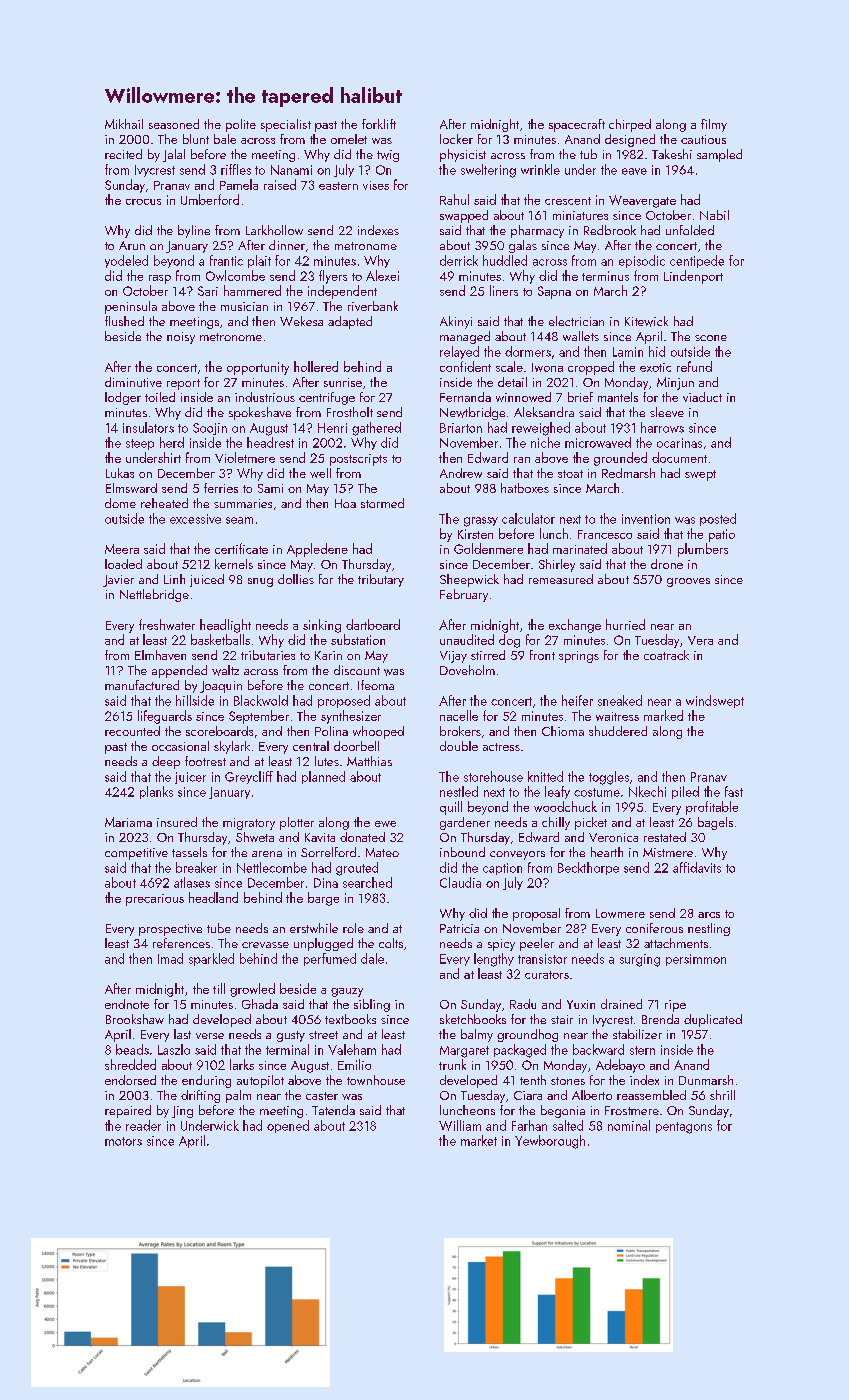  Describe the element at coordinates (465, 823) in the screenshot. I see `gardener` at that location.
